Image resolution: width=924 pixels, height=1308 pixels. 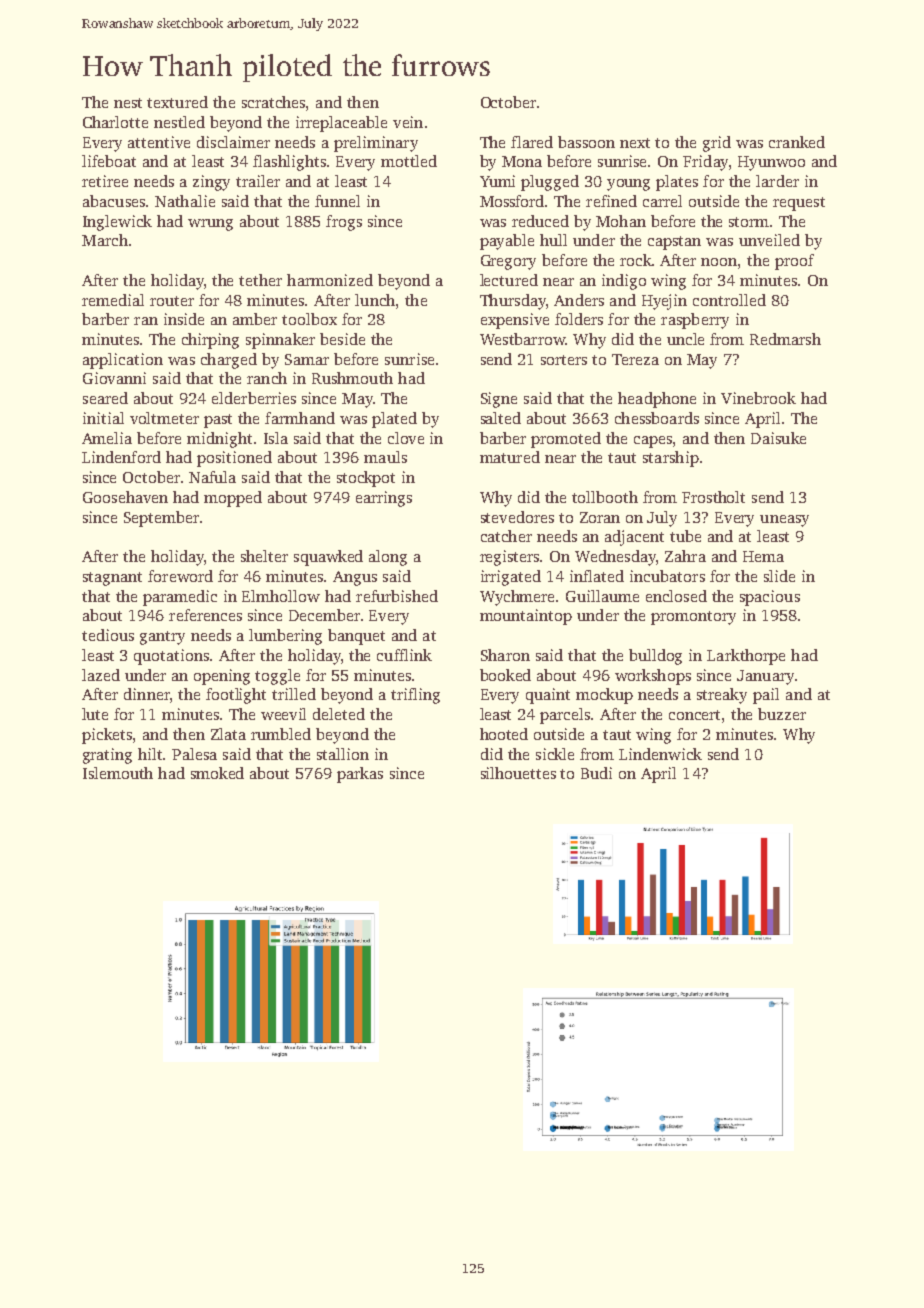 What do you see at coordinates (749, 222) in the page?
I see `storm` at bounding box center [749, 222].
